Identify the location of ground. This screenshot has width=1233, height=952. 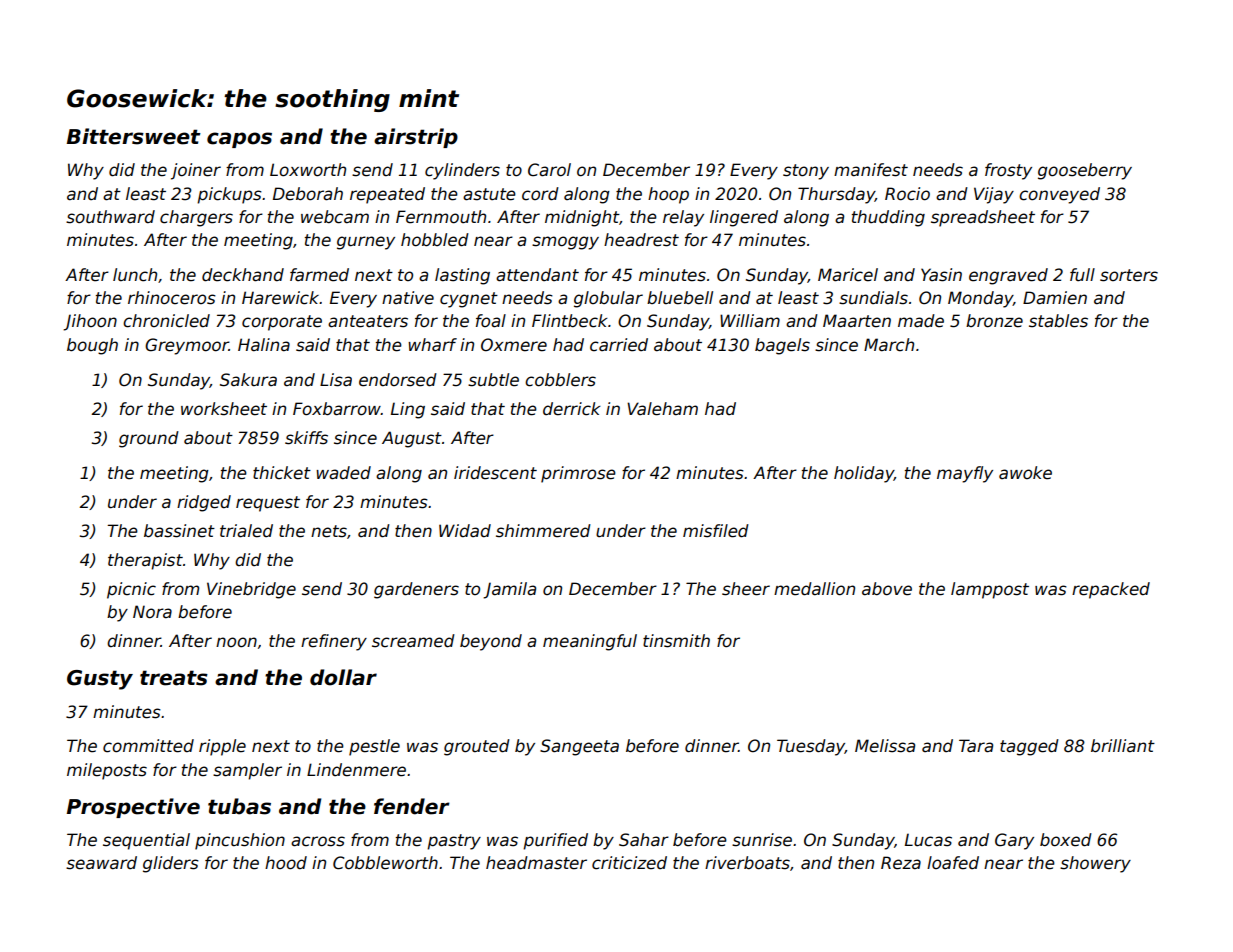
(149, 439).
